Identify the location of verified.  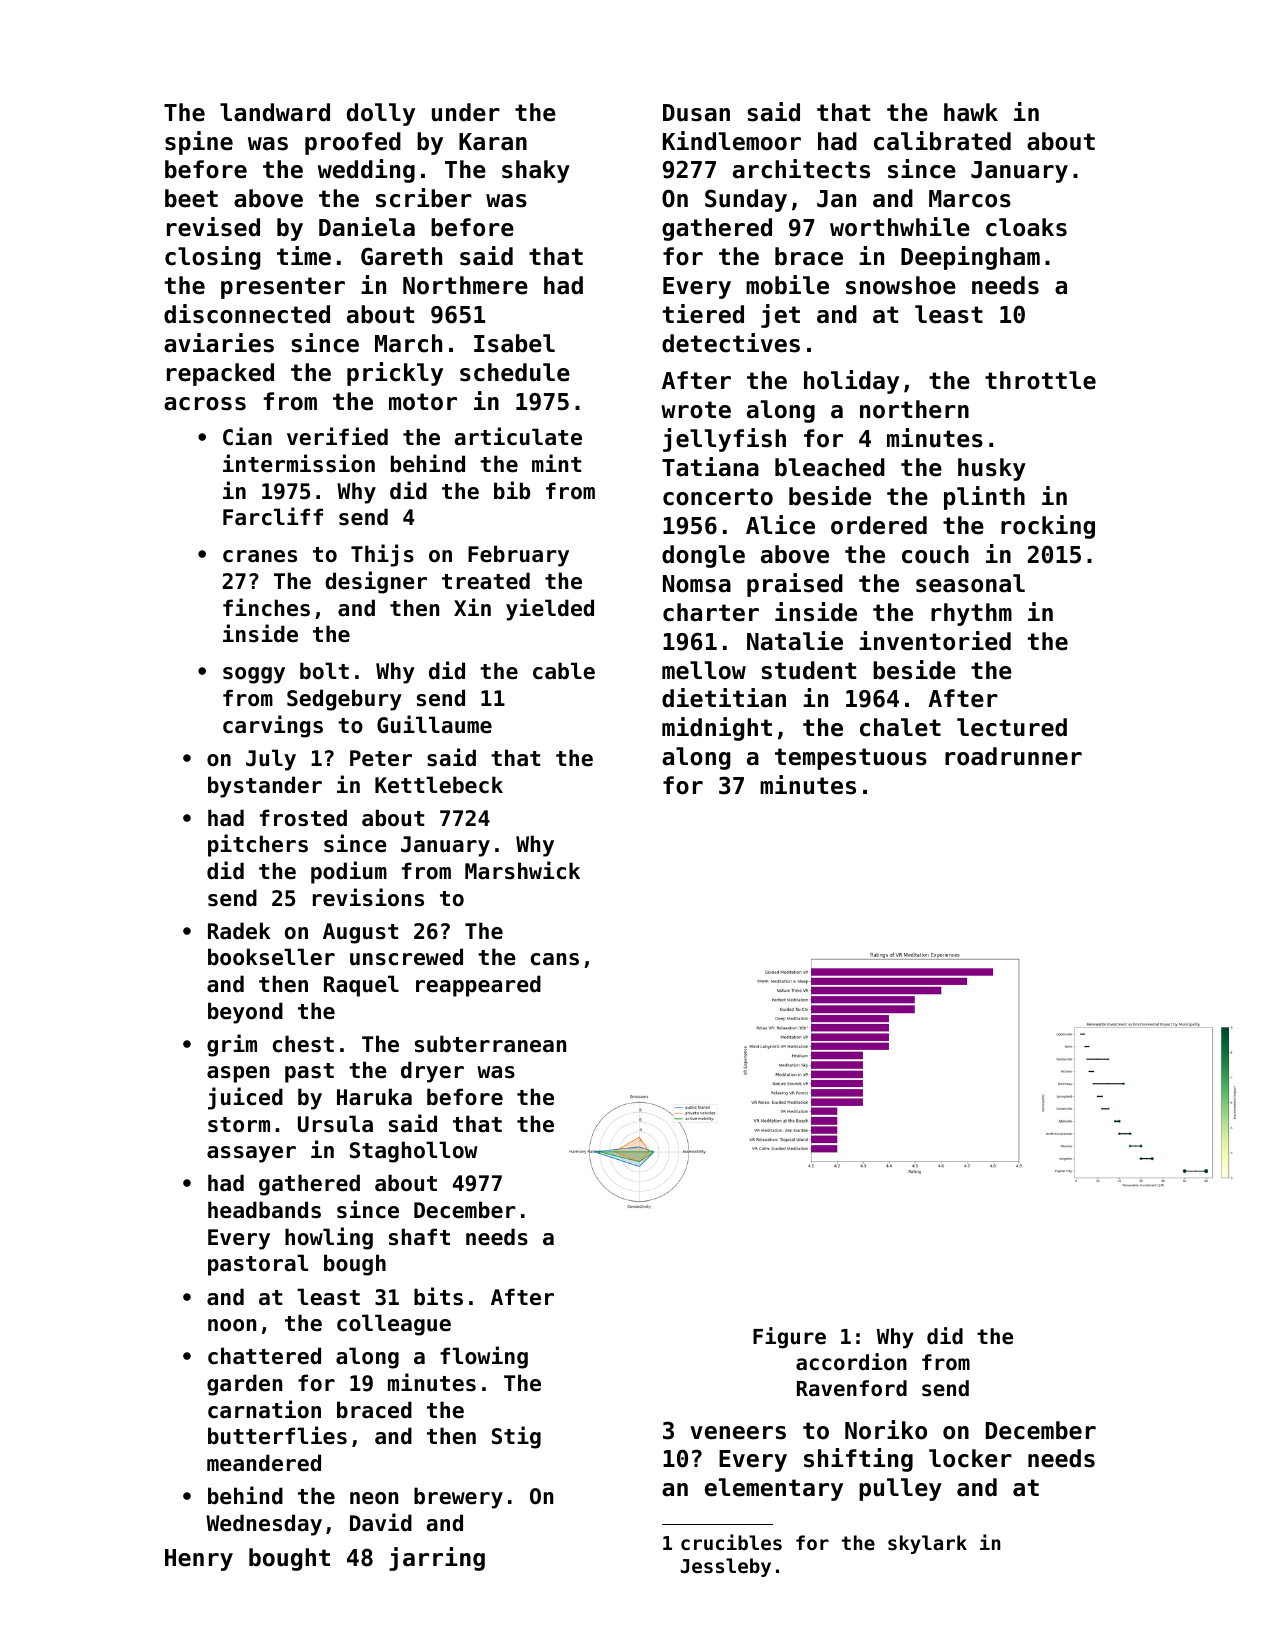
(337, 436).
